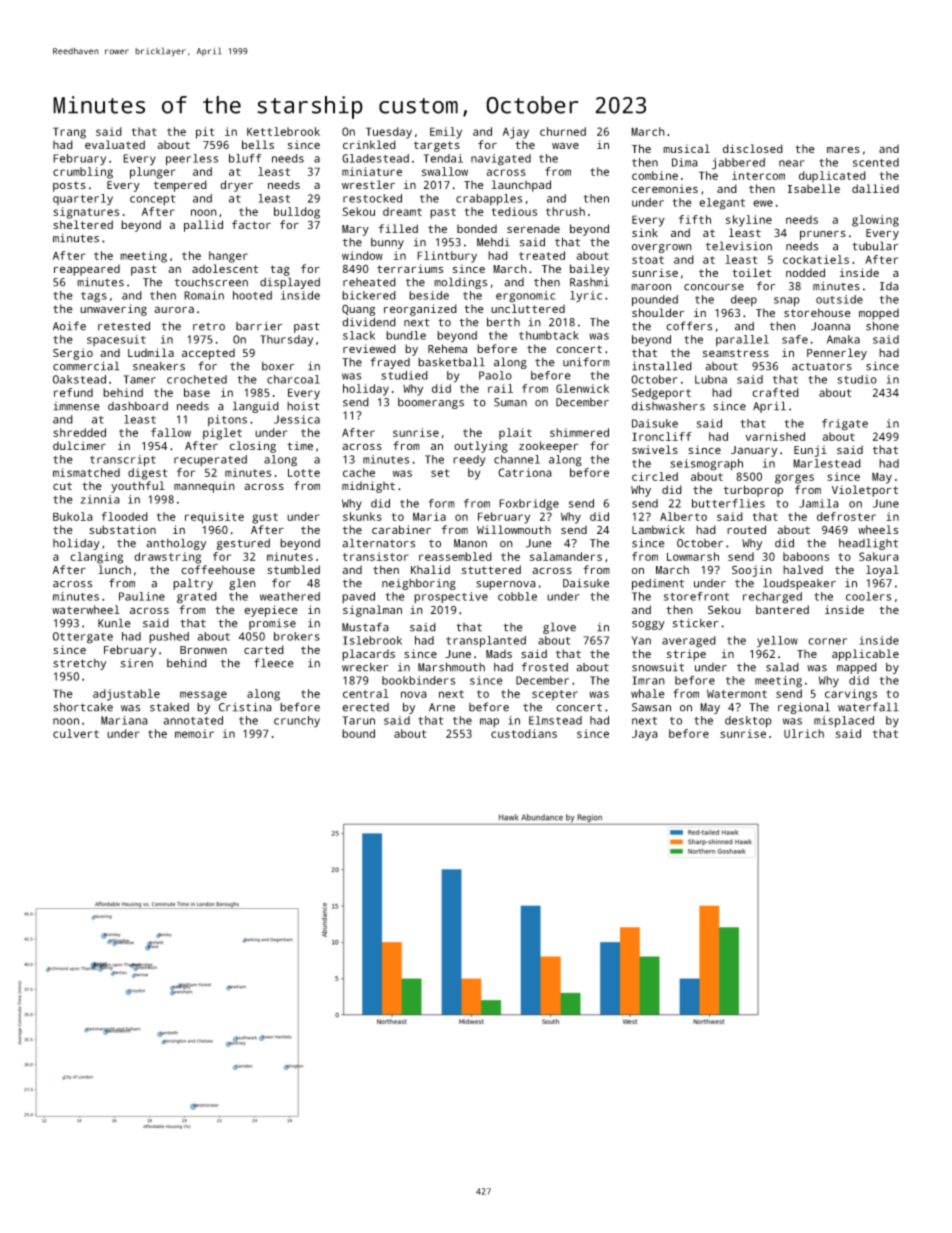 Image resolution: width=952 pixels, height=1233 pixels. I want to click on bells, so click(258, 144).
